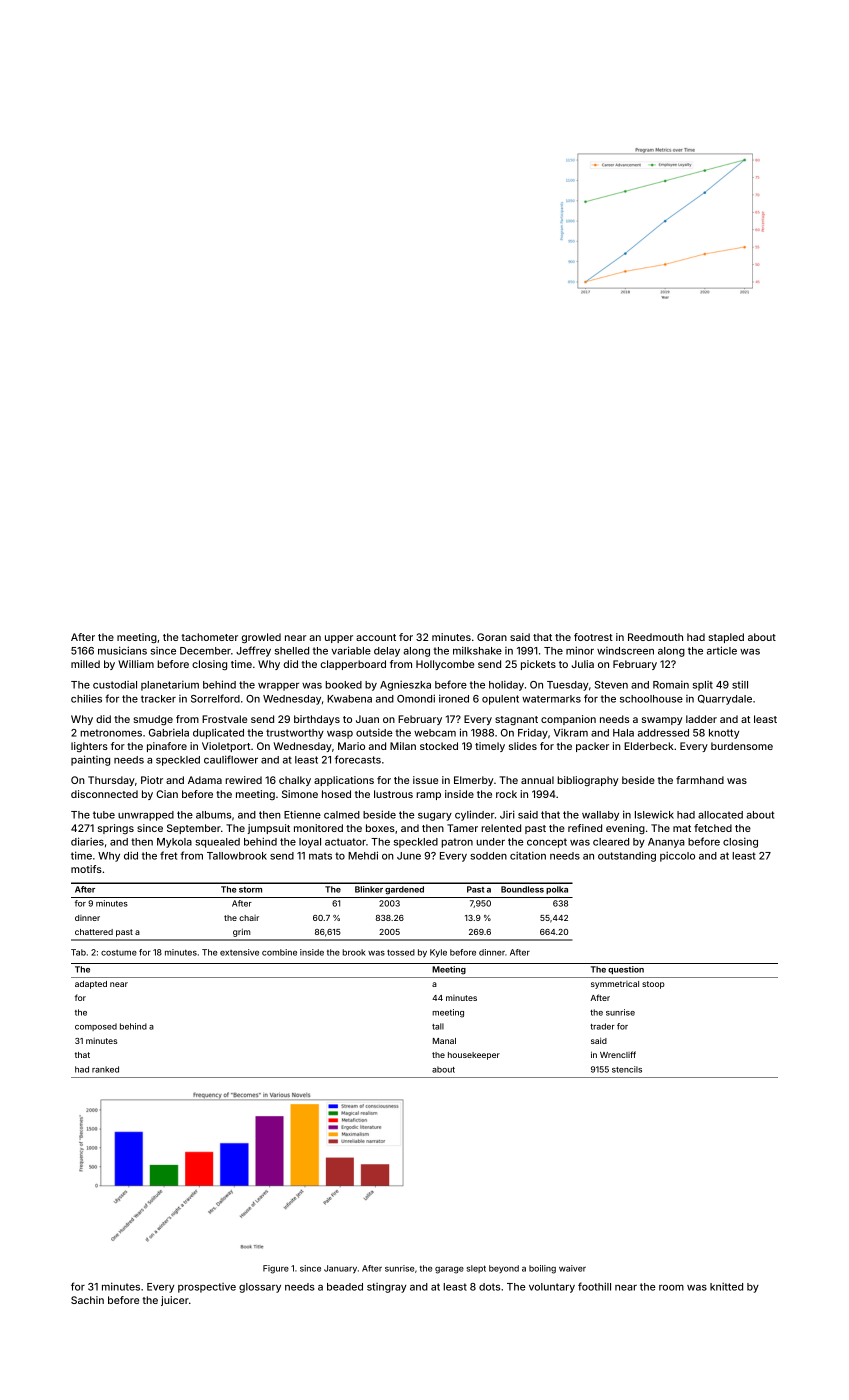 This screenshot has height=1400, width=849. Describe the element at coordinates (611, 685) in the screenshot. I see `Steven` at that location.
